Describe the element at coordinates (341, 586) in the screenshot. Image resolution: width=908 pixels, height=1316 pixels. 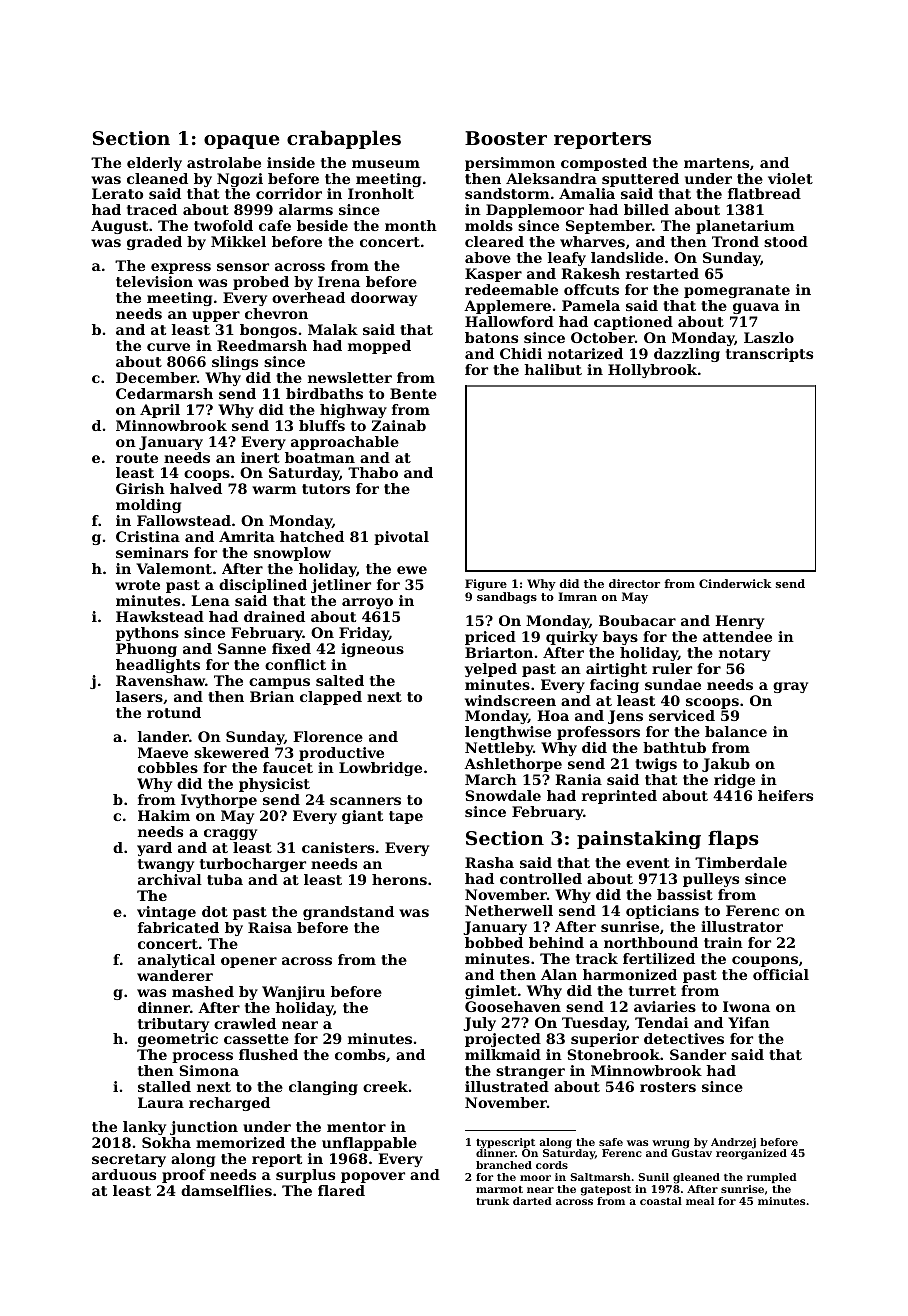
I see `jetliner` at that location.
